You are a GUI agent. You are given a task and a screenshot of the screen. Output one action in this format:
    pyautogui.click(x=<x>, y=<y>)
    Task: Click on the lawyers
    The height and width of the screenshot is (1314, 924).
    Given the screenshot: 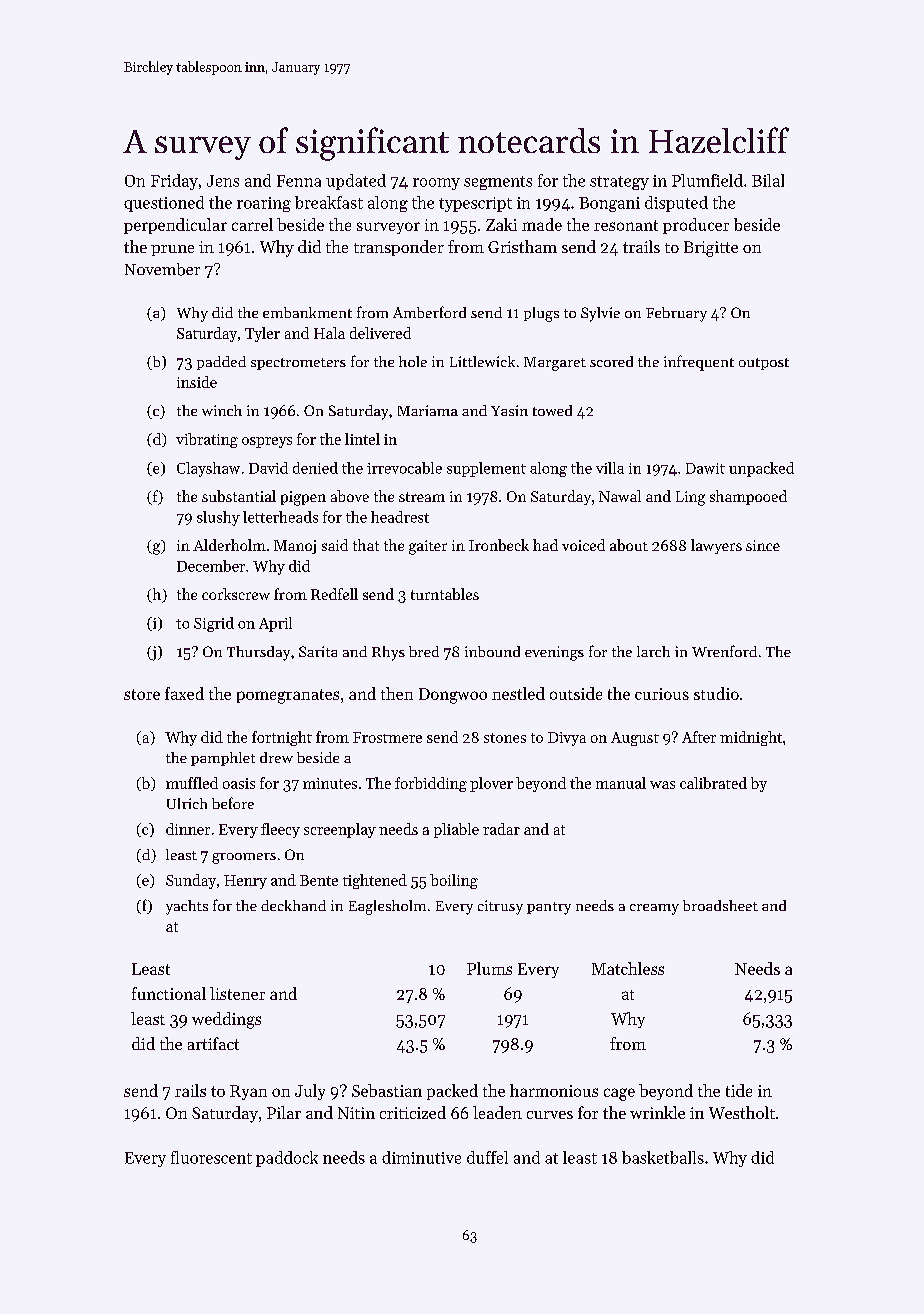 What is the action you would take?
    pyautogui.click(x=716, y=546)
